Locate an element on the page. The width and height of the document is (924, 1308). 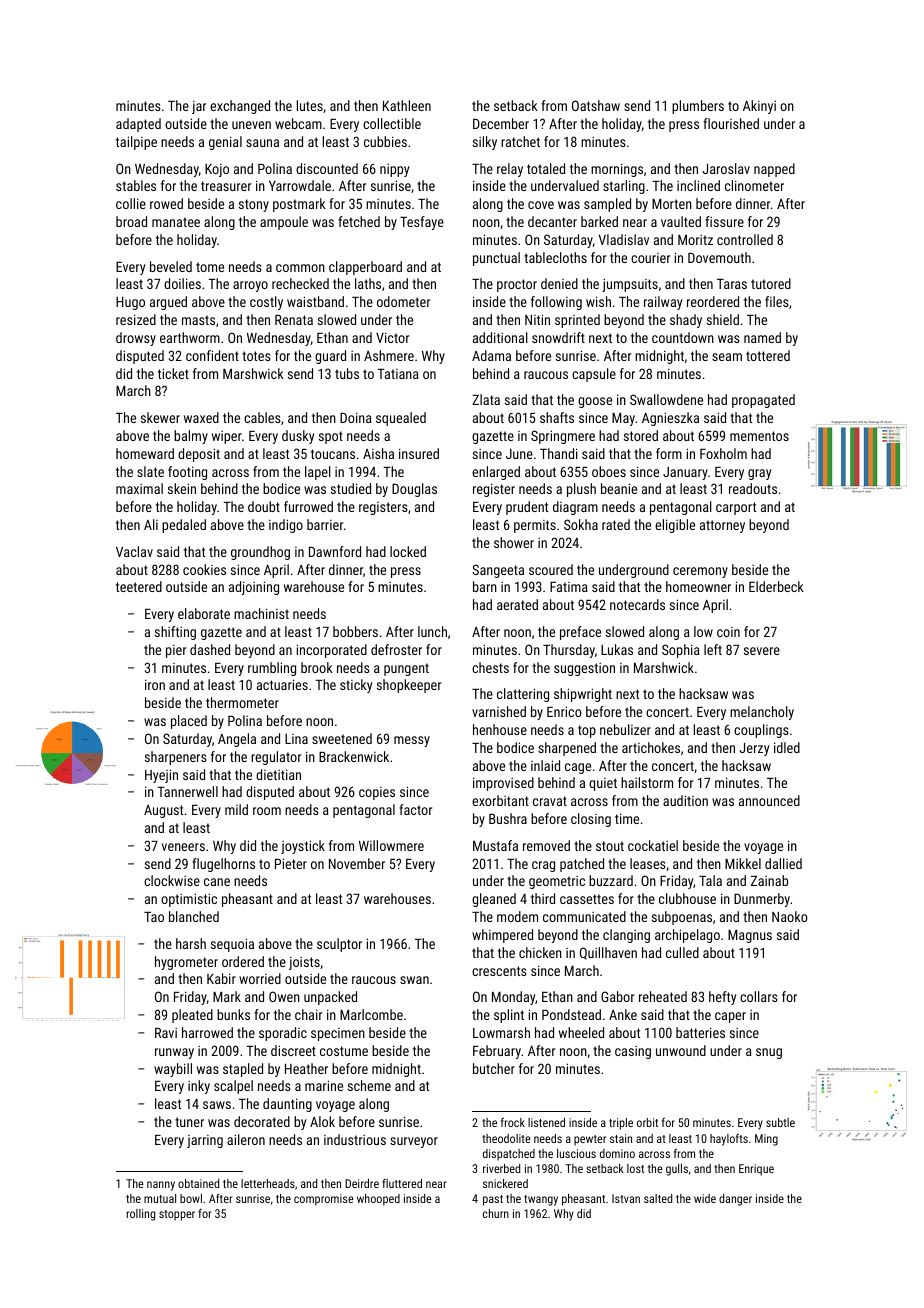
scheme is located at coordinates (369, 1085).
